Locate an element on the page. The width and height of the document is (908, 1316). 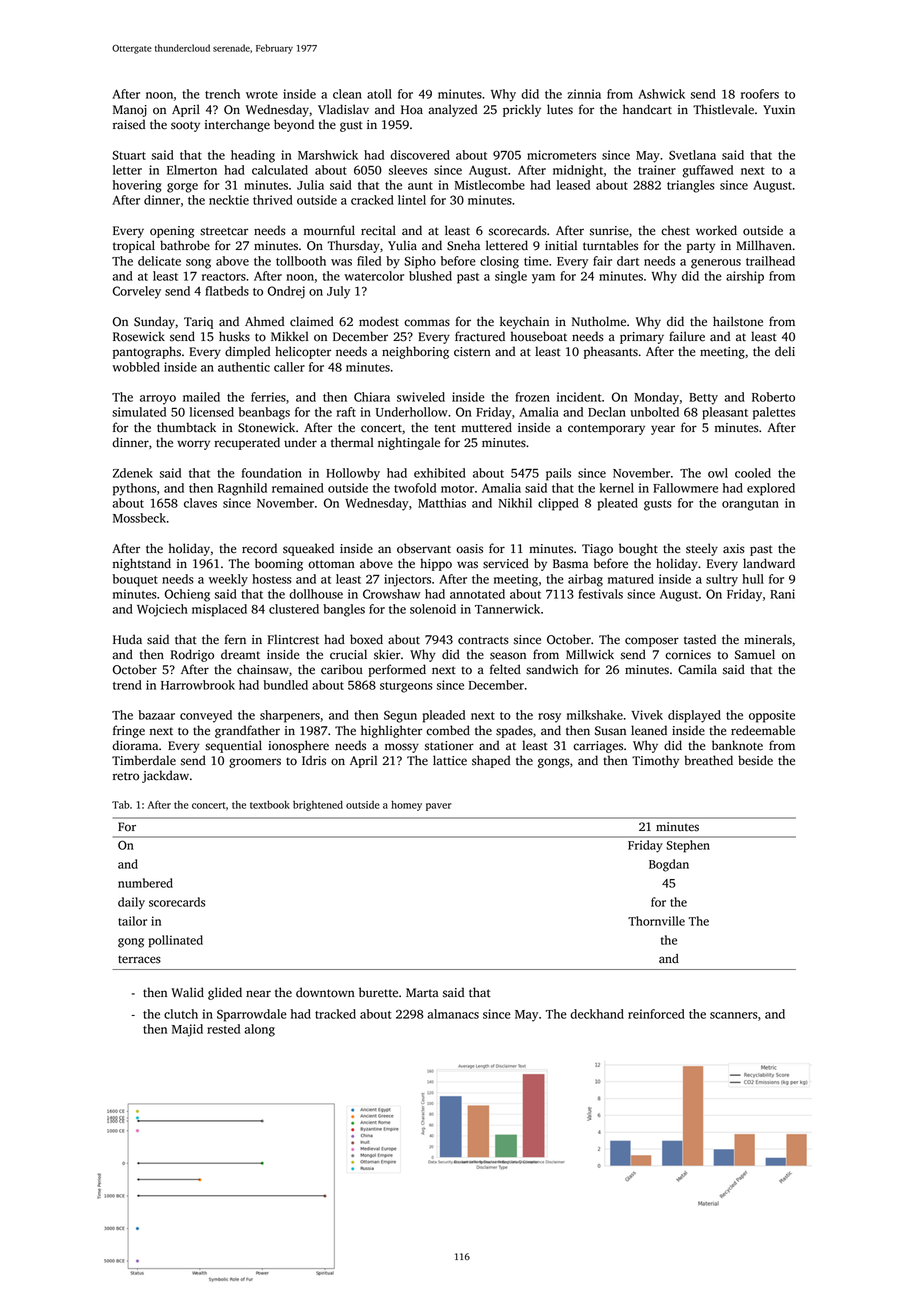
pollinated is located at coordinates (176, 941).
